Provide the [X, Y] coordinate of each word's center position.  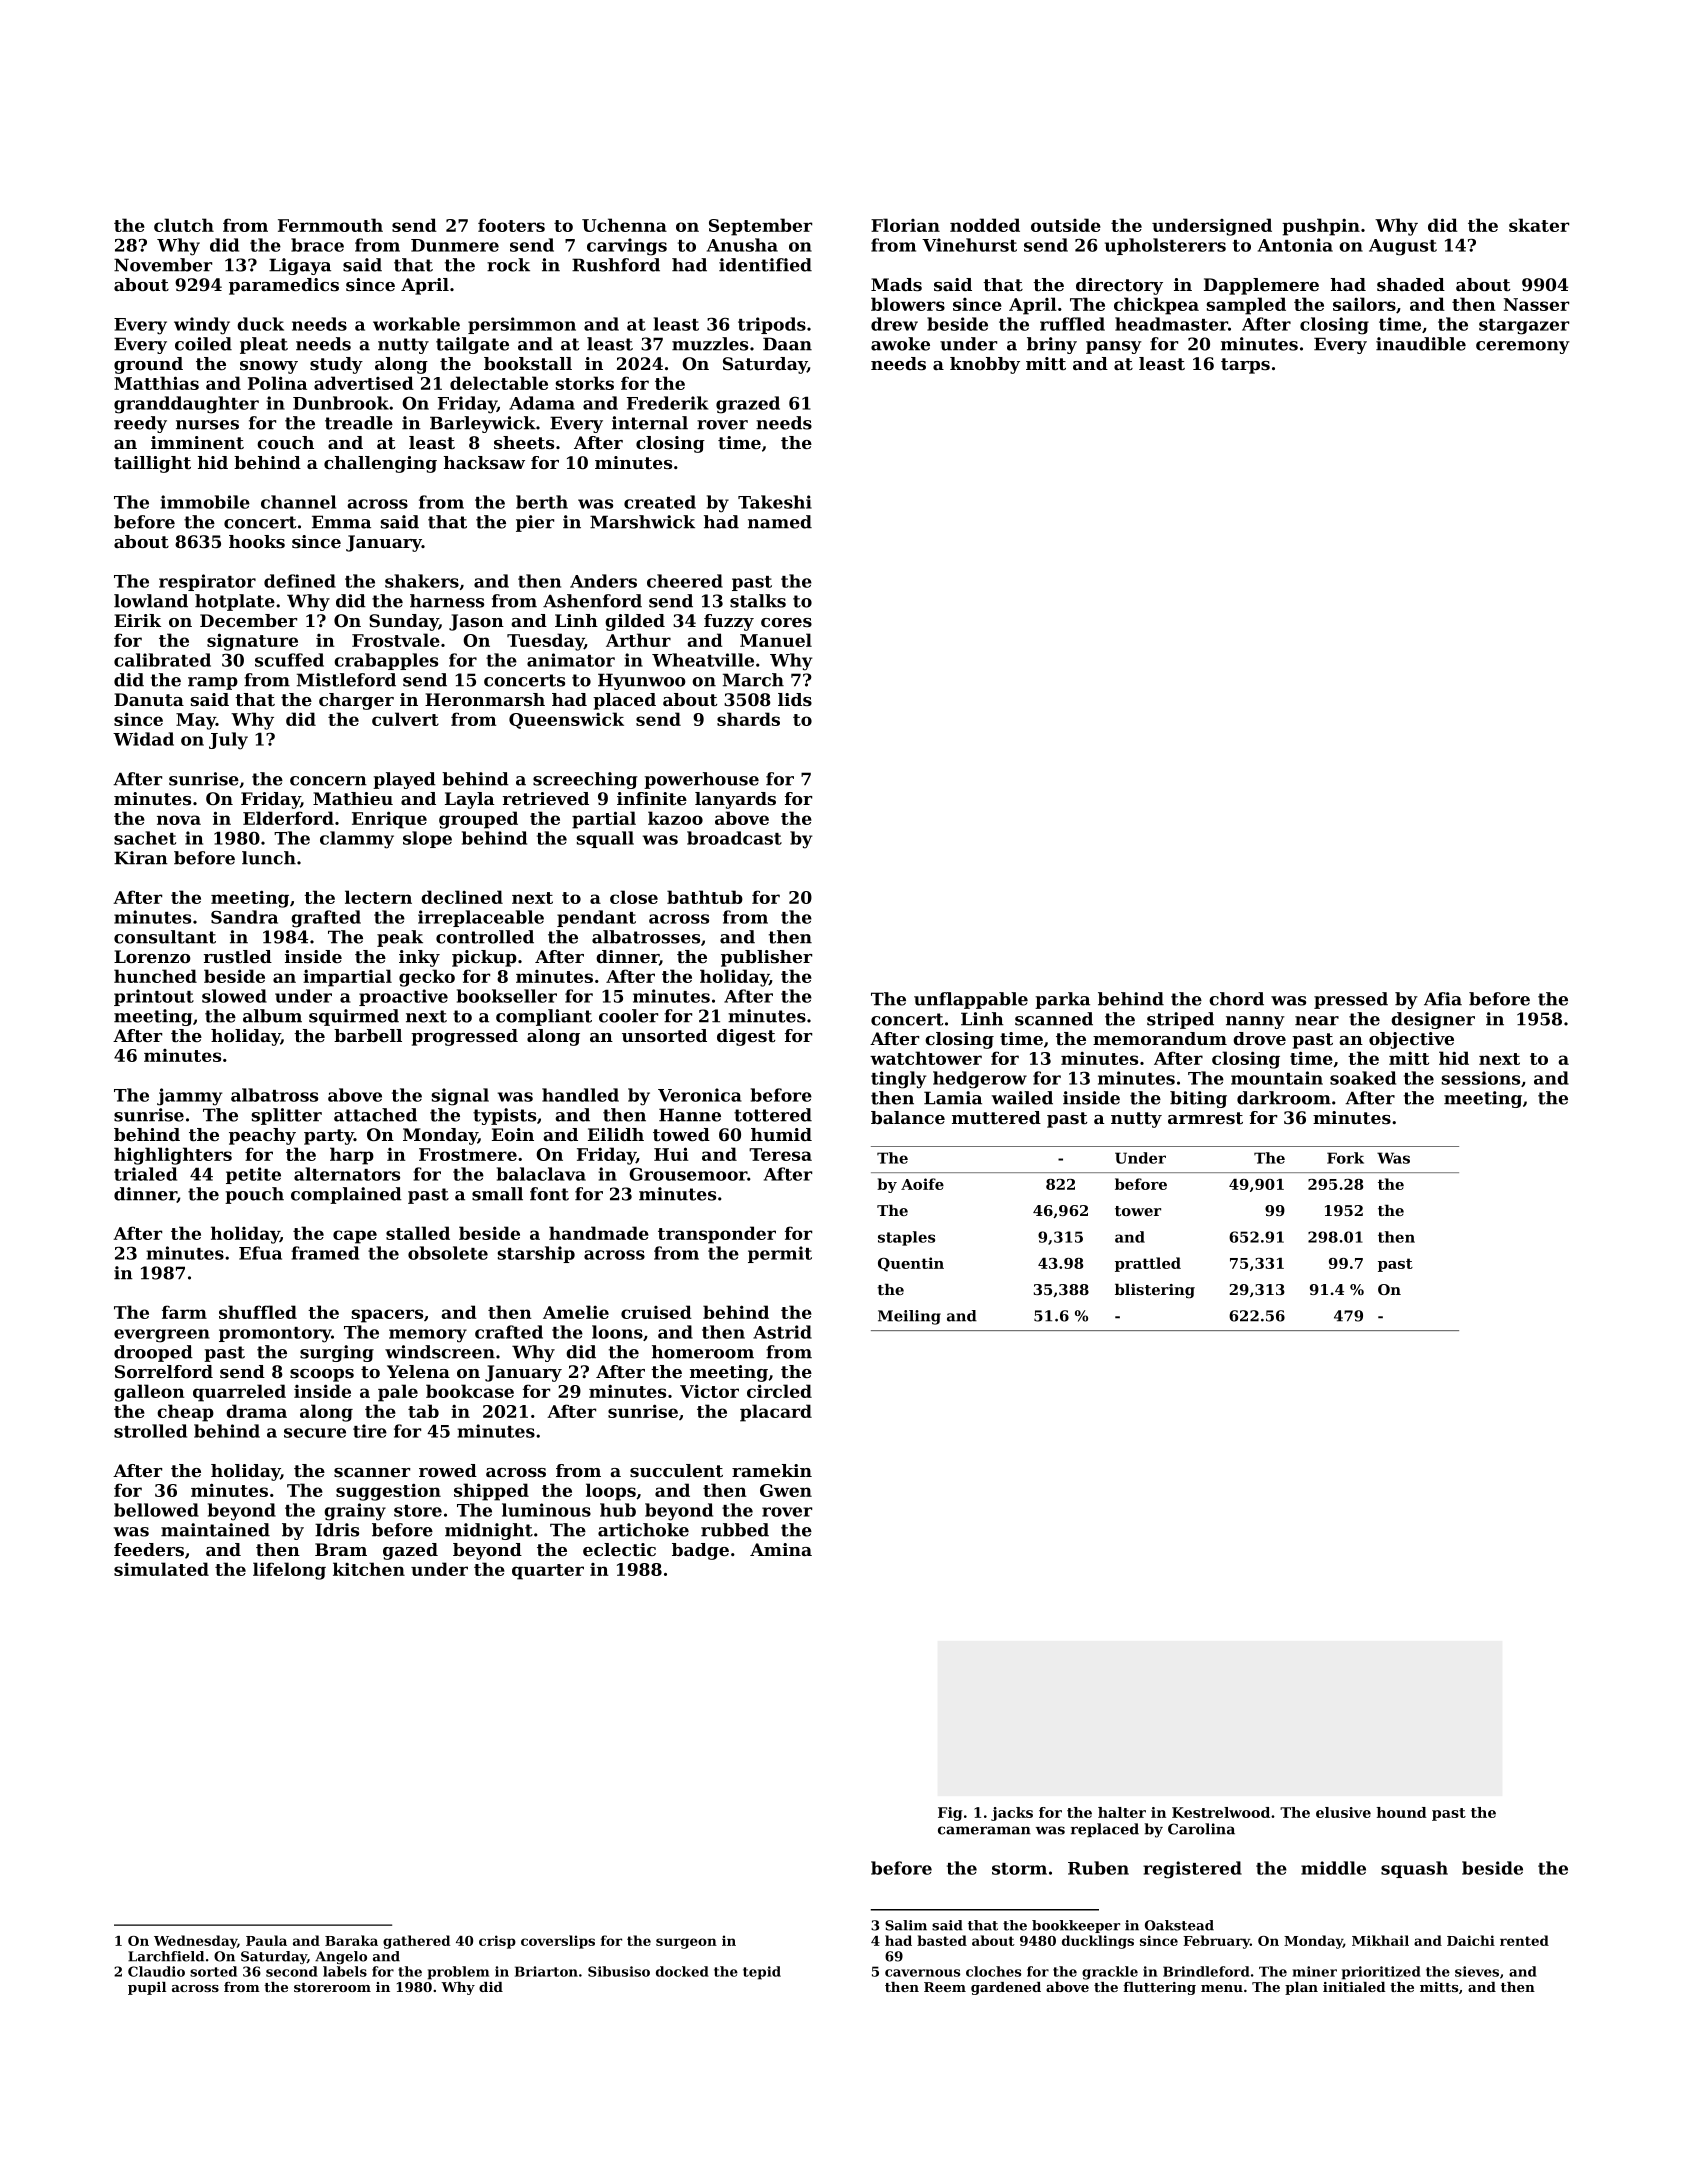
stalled [418, 1233]
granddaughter [186, 405]
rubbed [735, 1530]
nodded [985, 225]
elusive [1343, 1812]
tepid [762, 1973]
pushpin [1321, 227]
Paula [266, 1940]
